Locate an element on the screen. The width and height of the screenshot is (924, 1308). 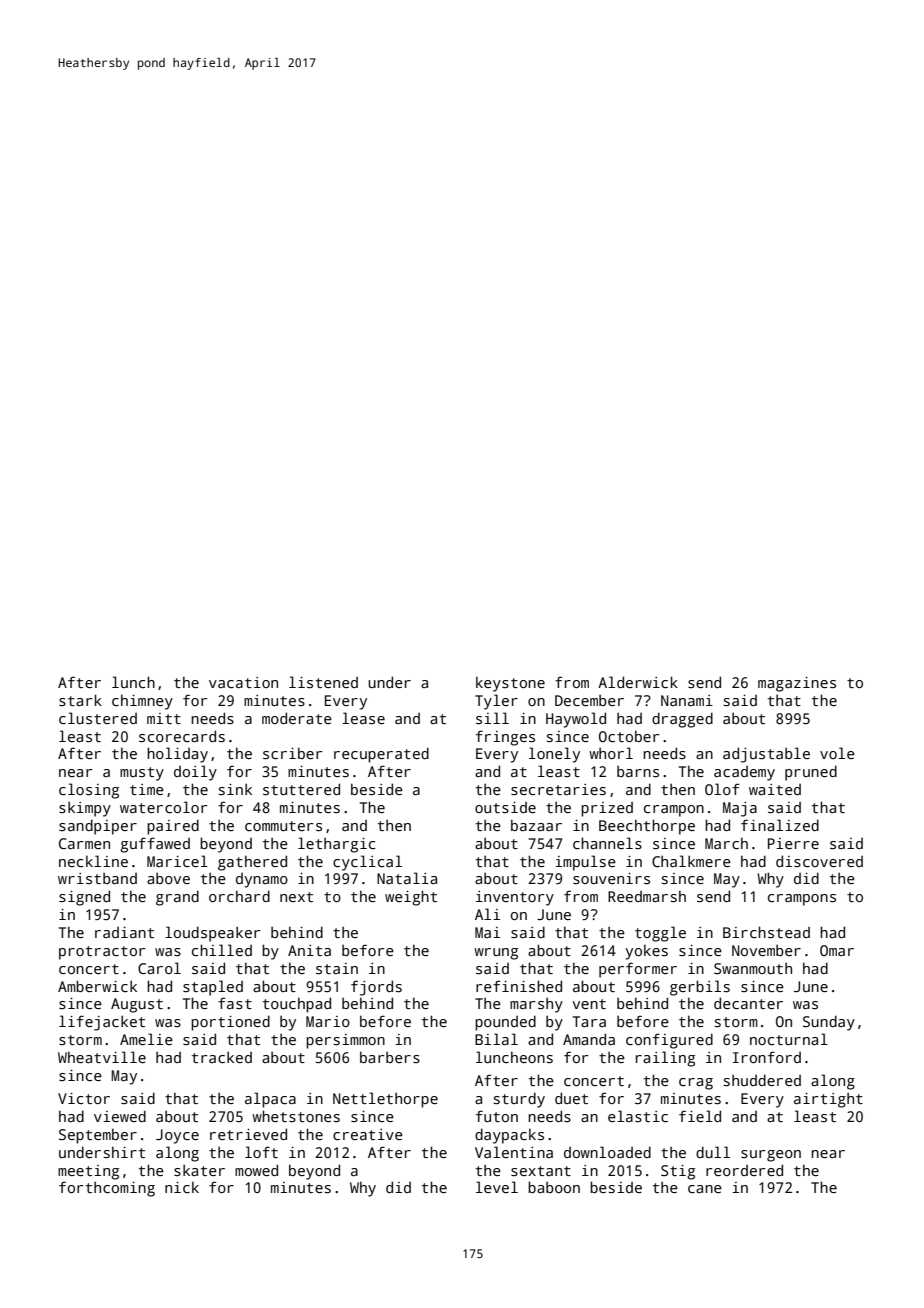
chilled is located at coordinates (222, 950).
